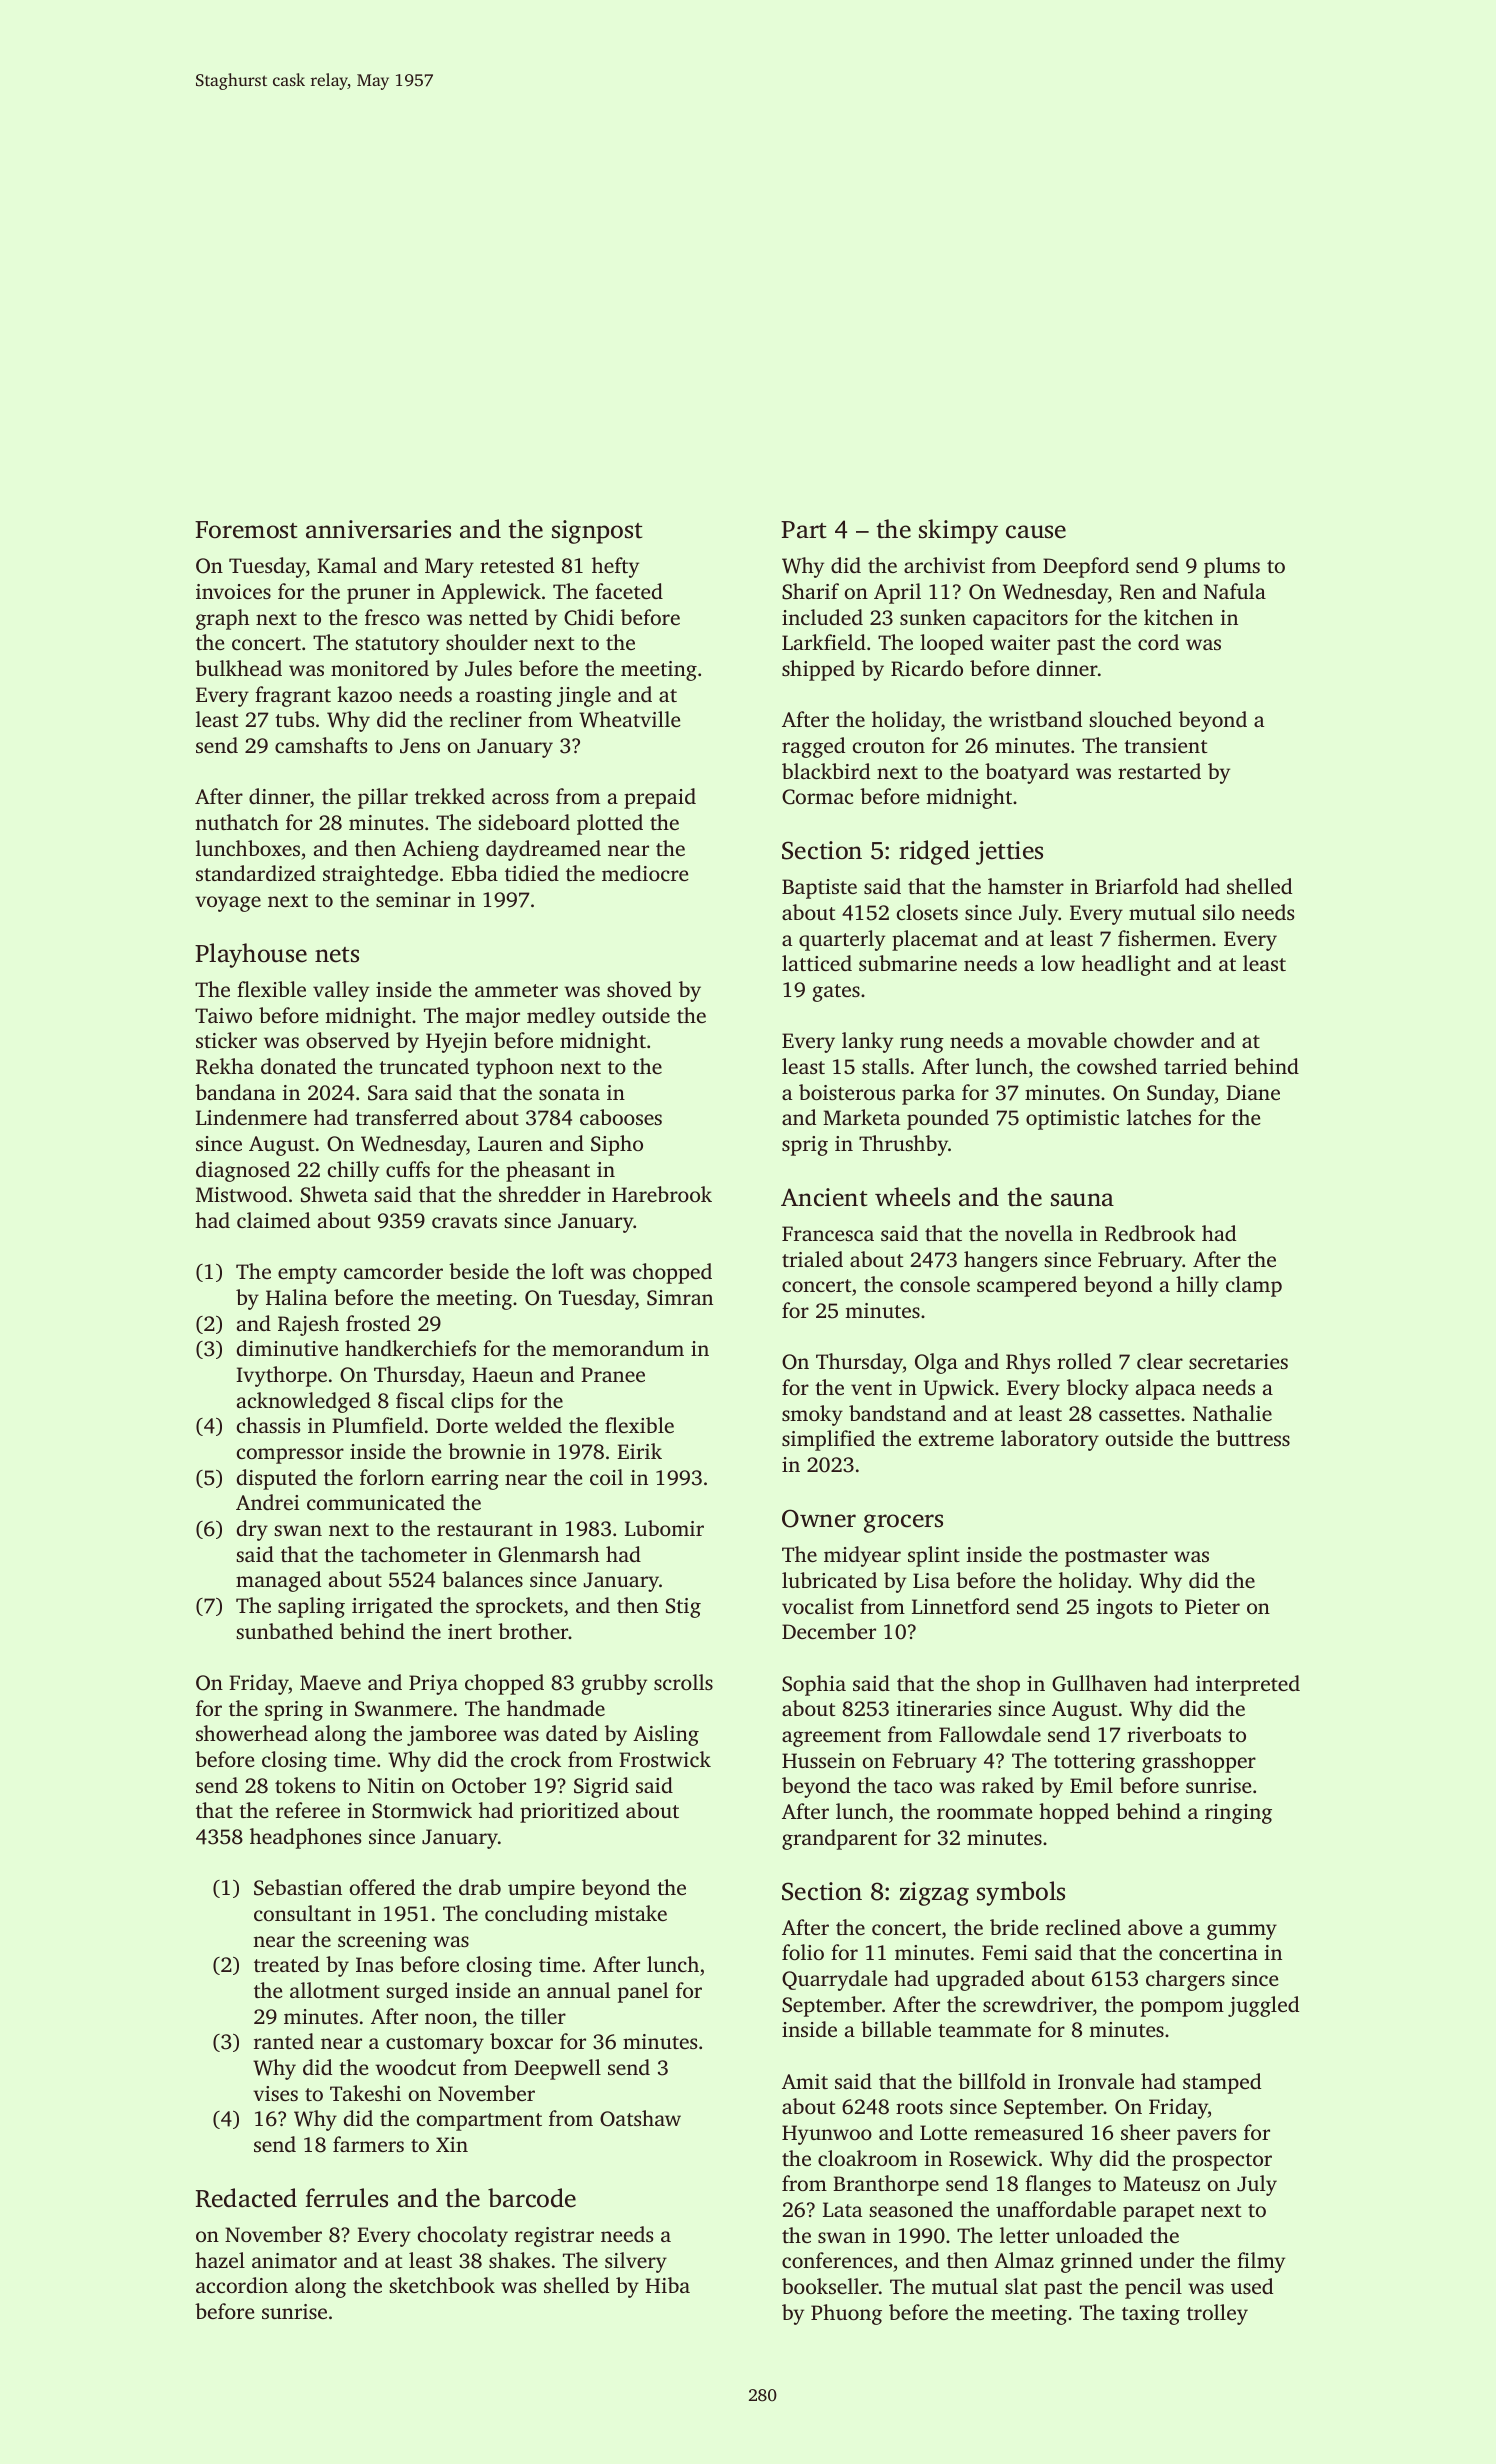 The height and width of the image is (2464, 1496). I want to click on Diane, so click(1253, 1092).
